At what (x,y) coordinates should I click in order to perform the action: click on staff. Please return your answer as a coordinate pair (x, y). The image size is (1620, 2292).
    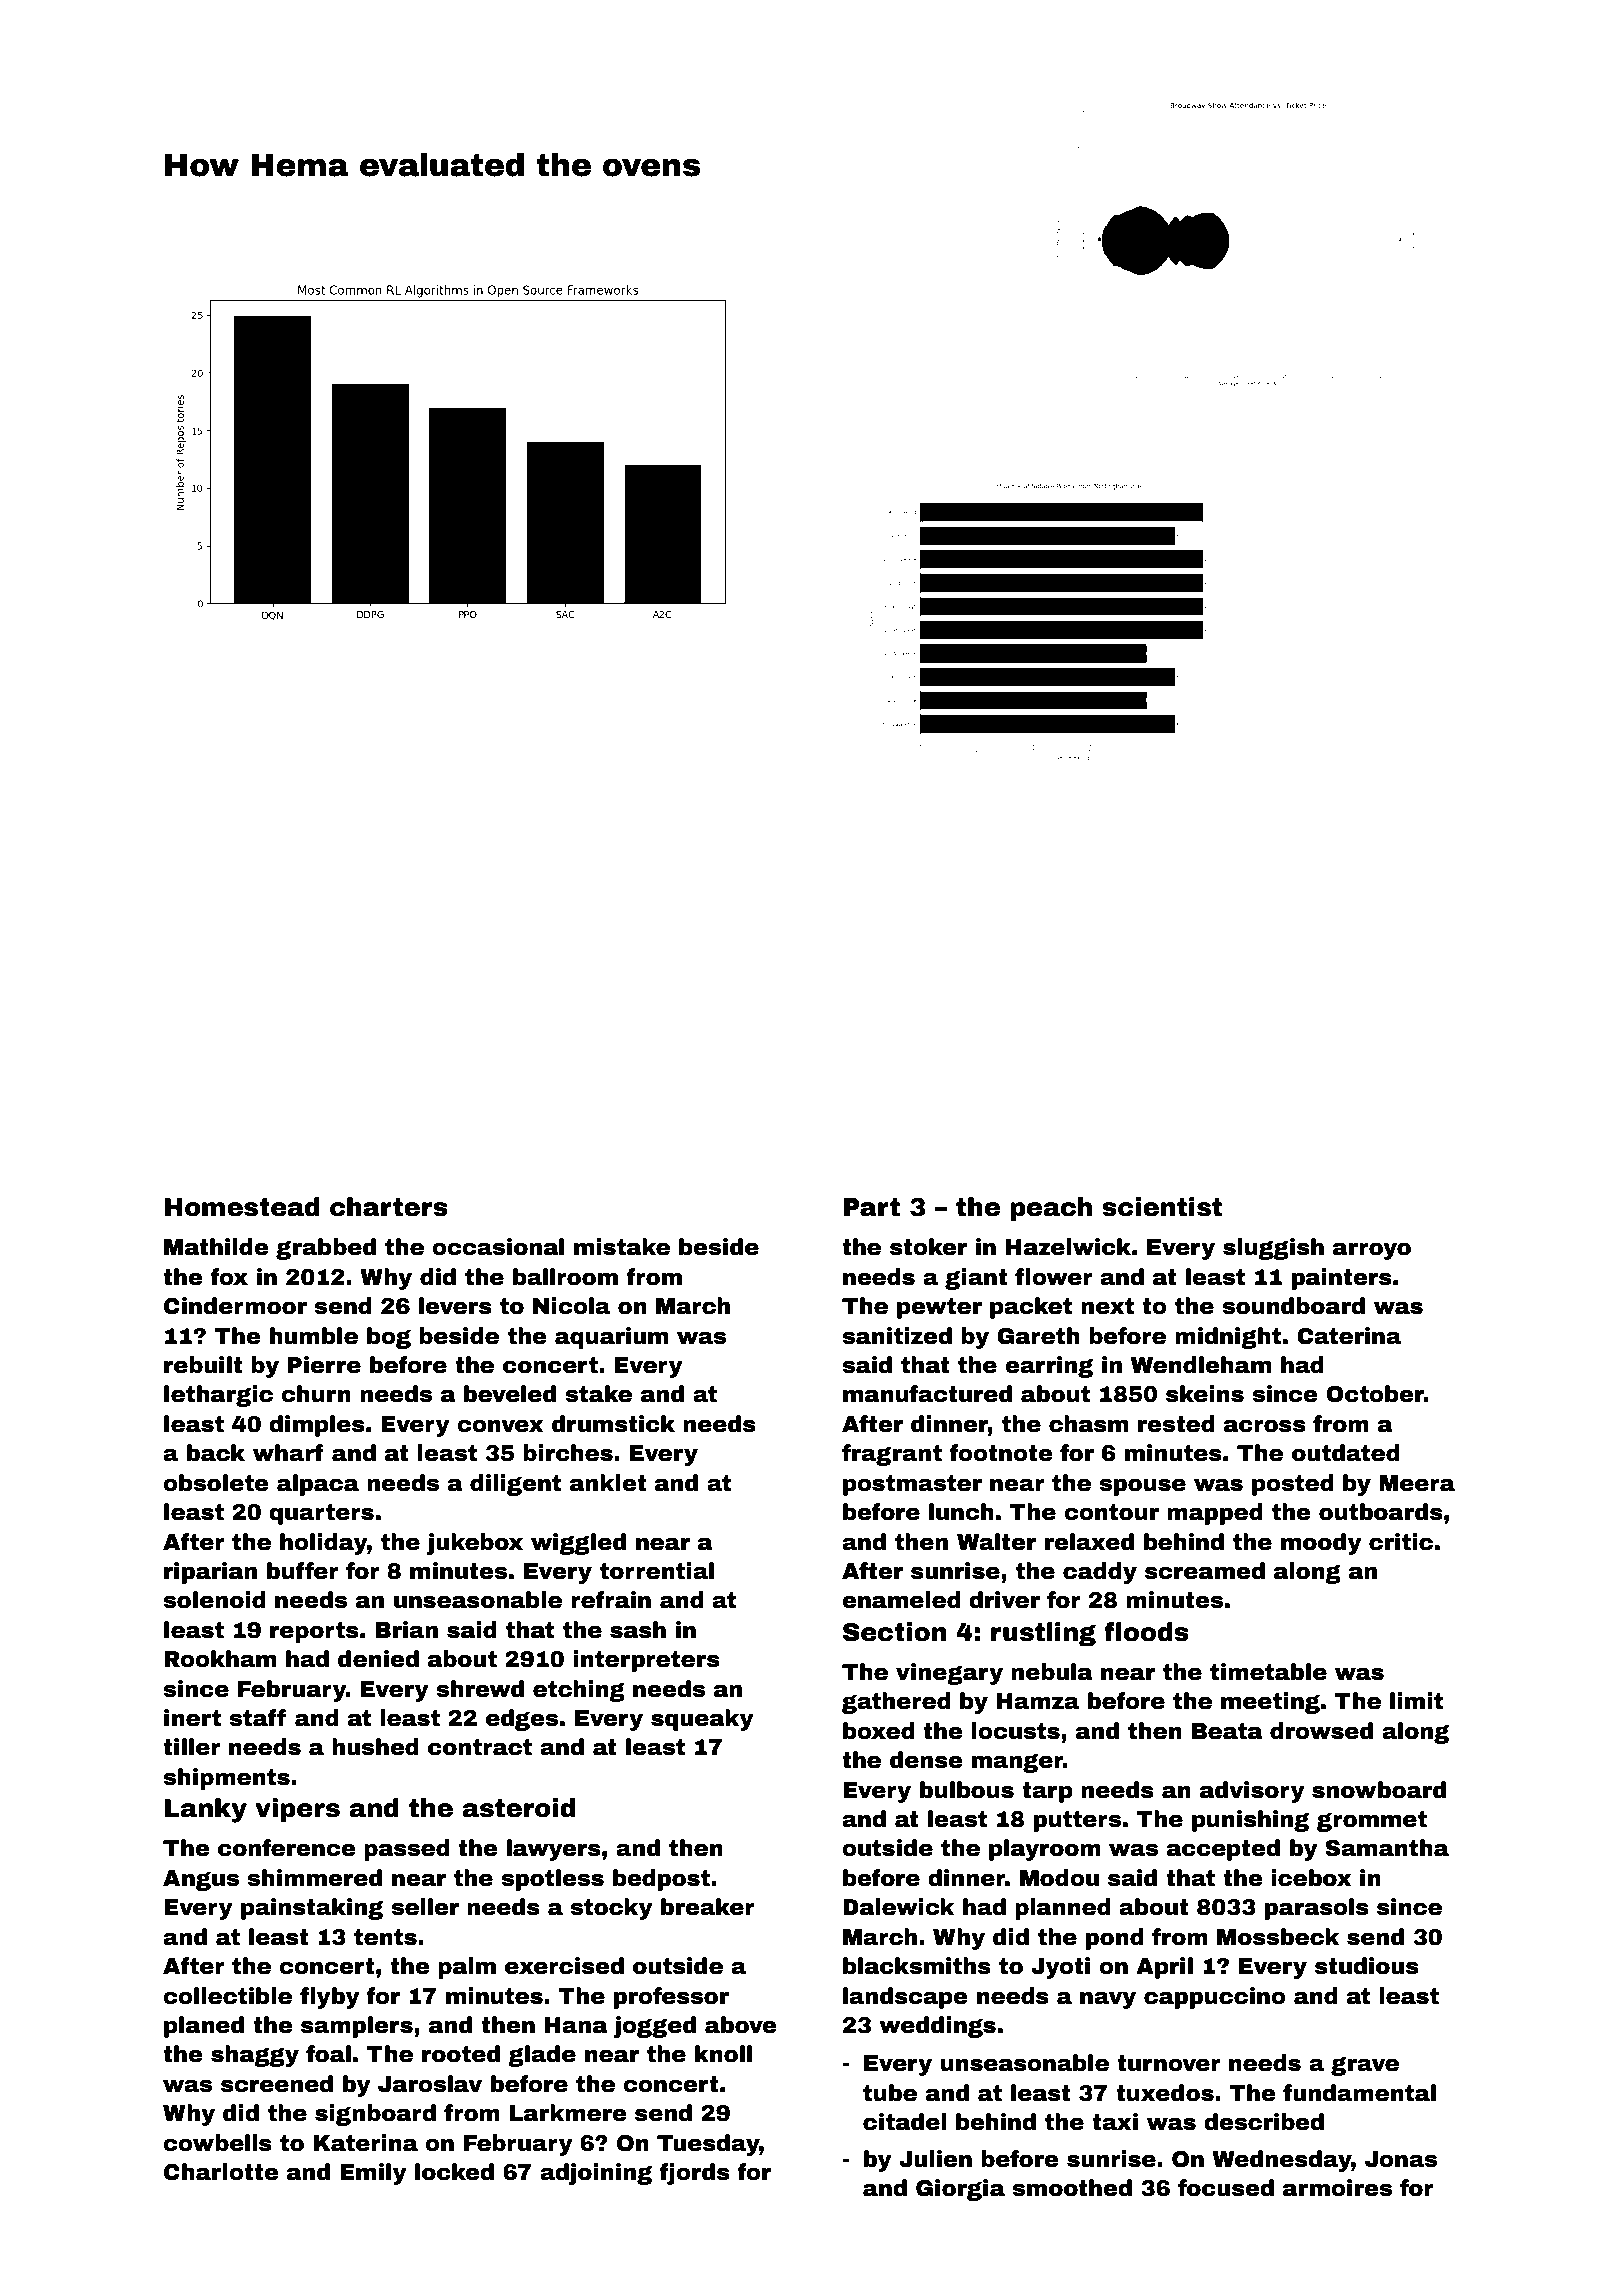
    Looking at the image, I should click on (257, 1718).
